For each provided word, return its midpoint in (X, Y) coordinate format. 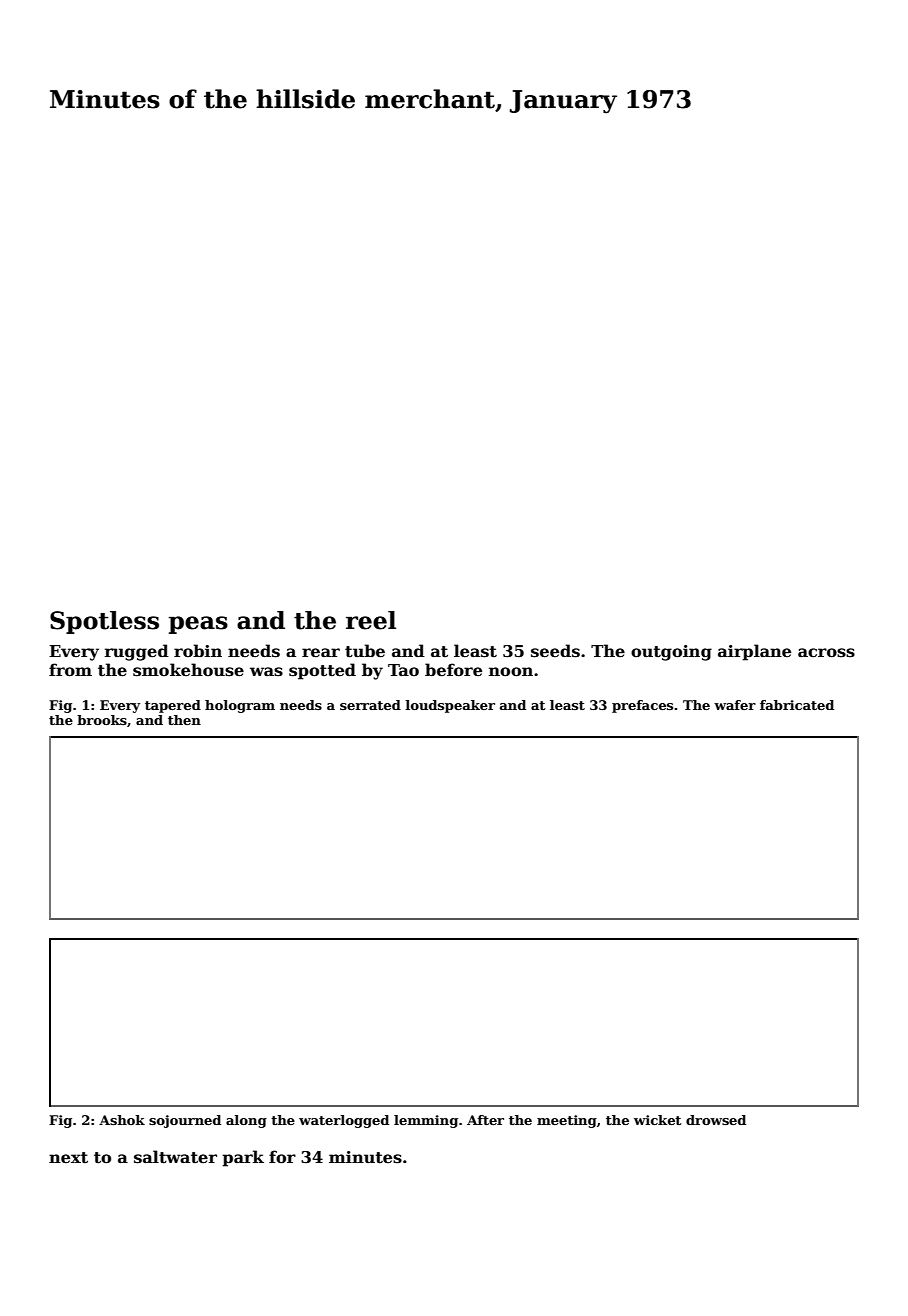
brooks (102, 720)
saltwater (175, 1157)
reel (371, 620)
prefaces (642, 706)
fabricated (797, 705)
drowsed (716, 1120)
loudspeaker (450, 706)
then (184, 720)
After (485, 1120)
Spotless (104, 622)
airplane (754, 652)
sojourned (185, 1121)
